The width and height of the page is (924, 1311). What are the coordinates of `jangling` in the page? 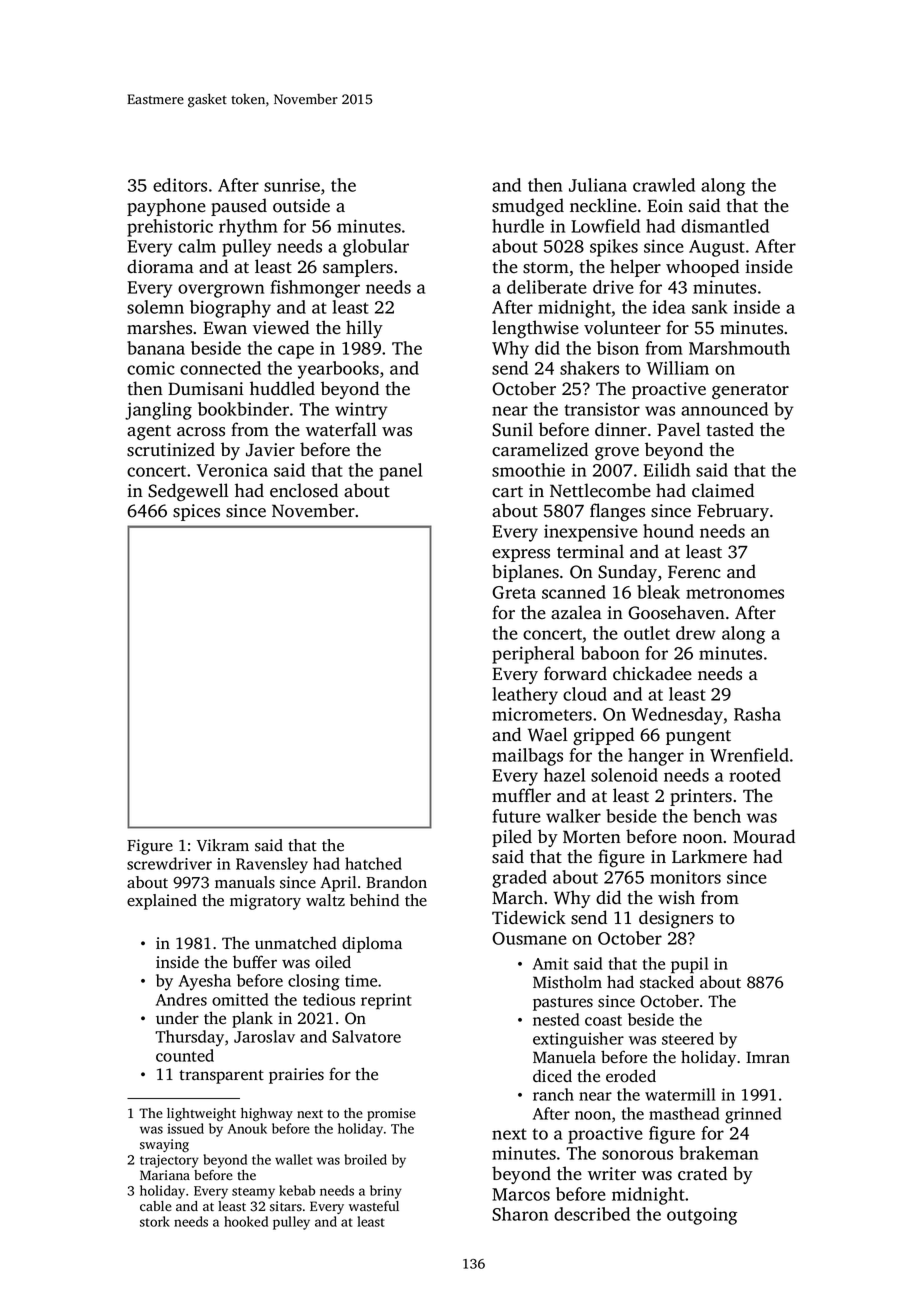 It's located at (158, 411).
